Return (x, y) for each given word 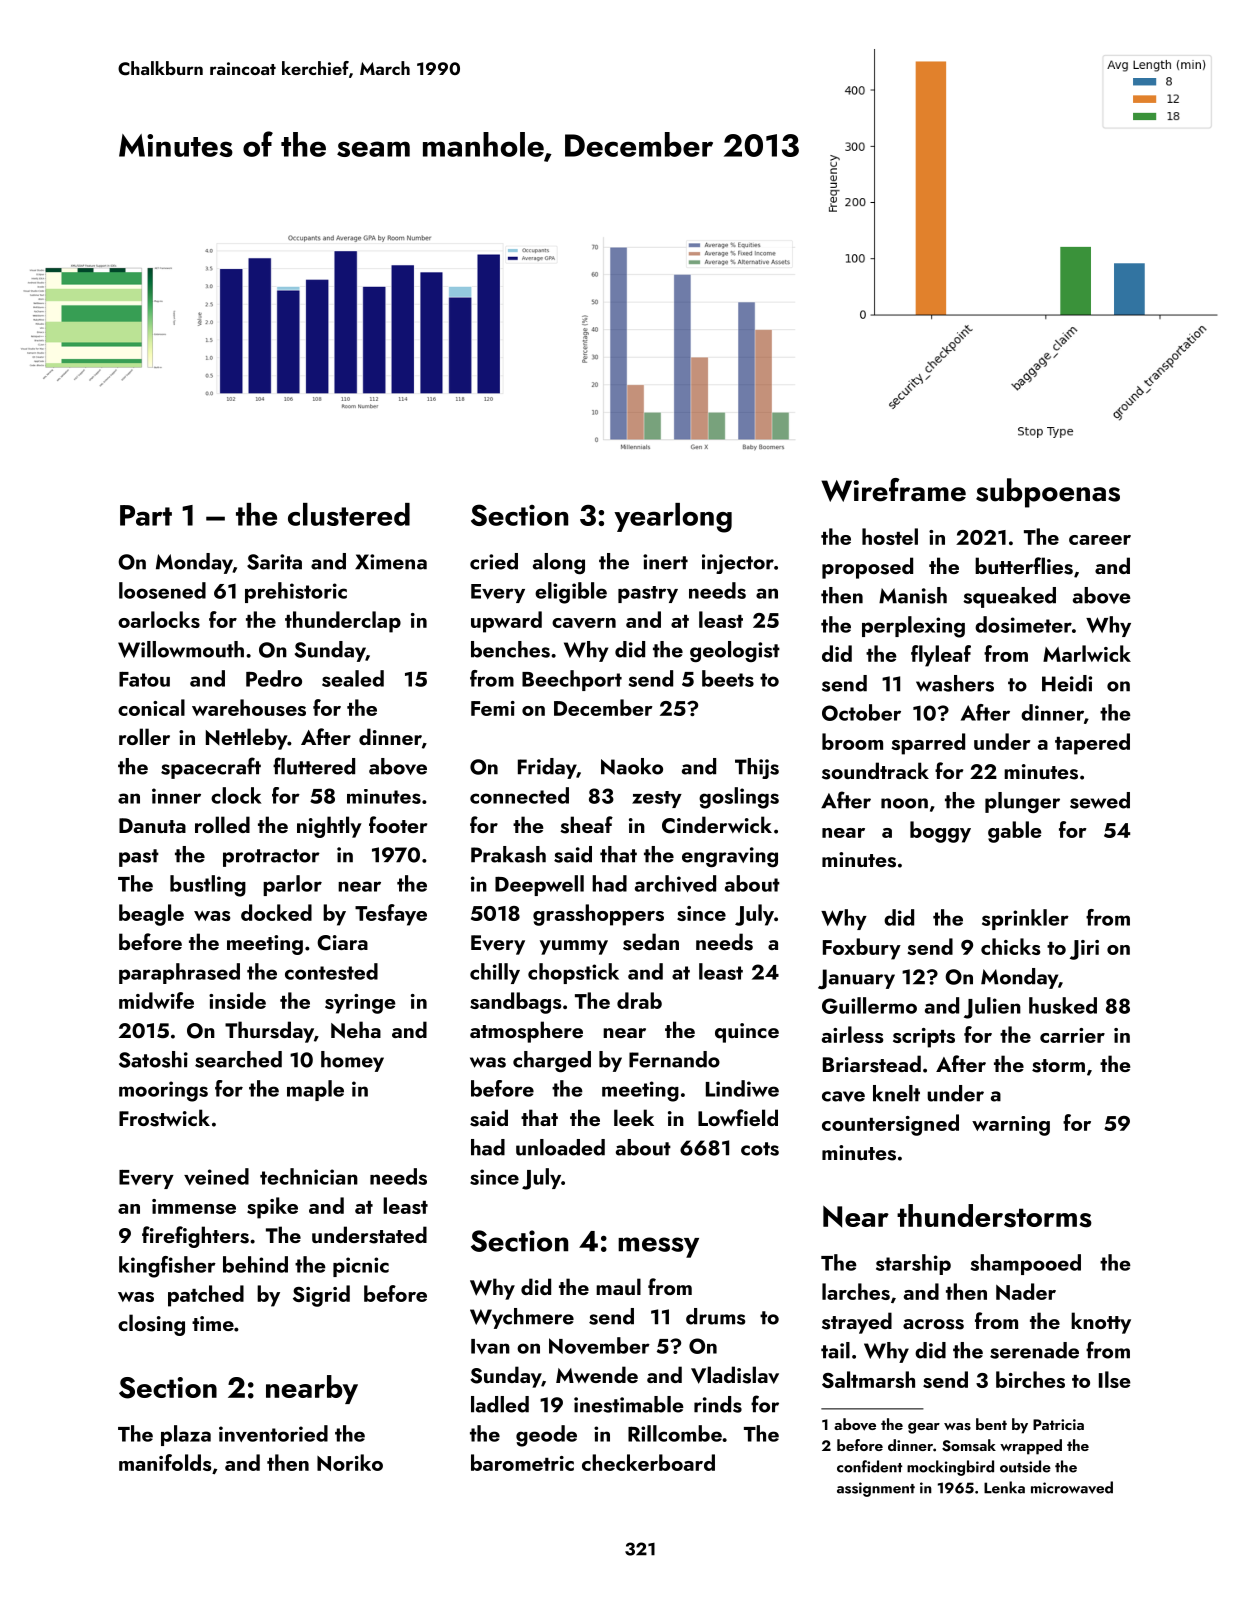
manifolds (165, 1462)
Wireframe (893, 490)
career (1100, 540)
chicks (1010, 946)
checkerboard (648, 1462)
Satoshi (153, 1059)
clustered (349, 514)
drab (639, 1000)
